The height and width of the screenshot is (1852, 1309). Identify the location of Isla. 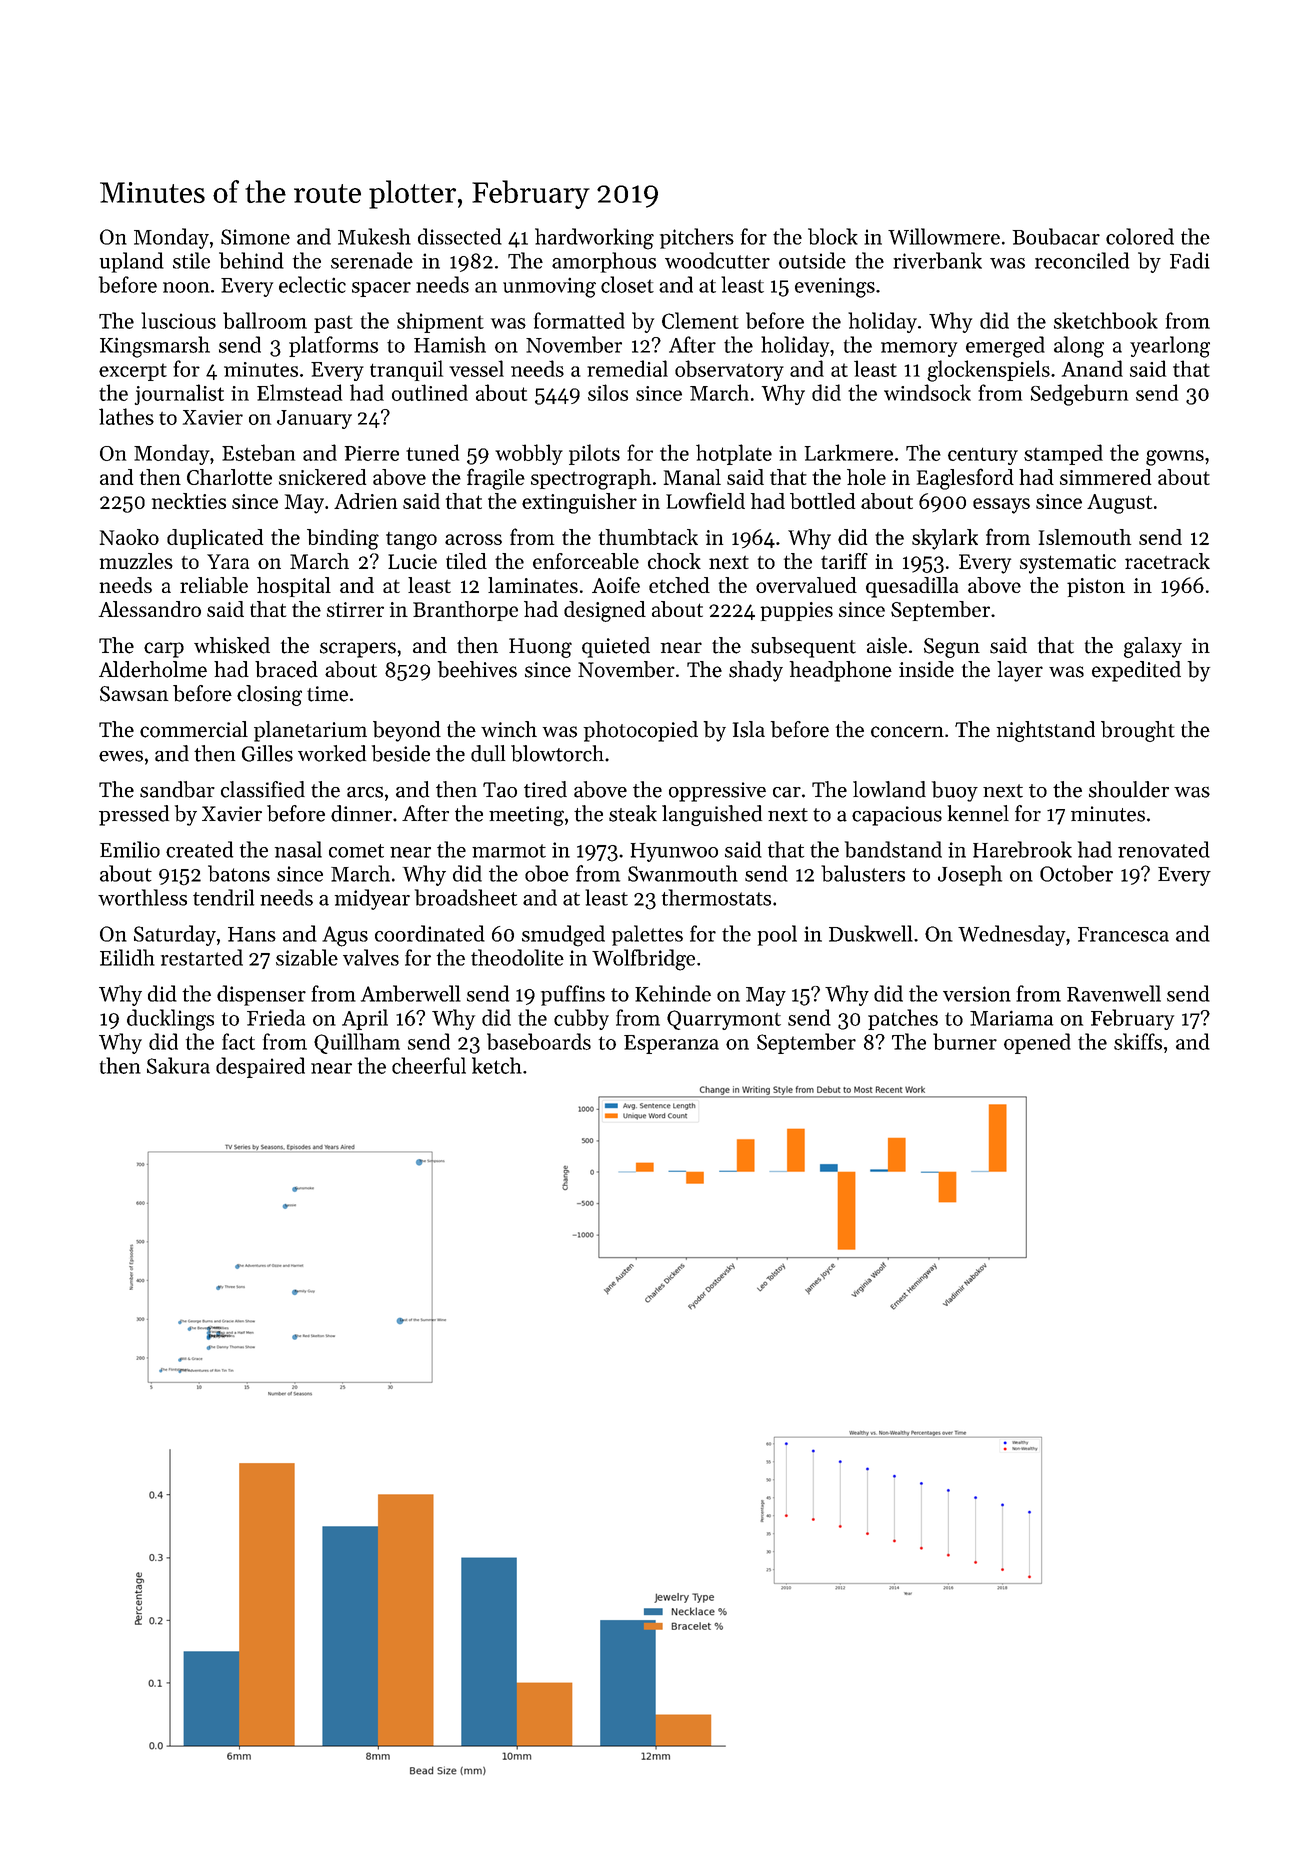
(749, 729).
